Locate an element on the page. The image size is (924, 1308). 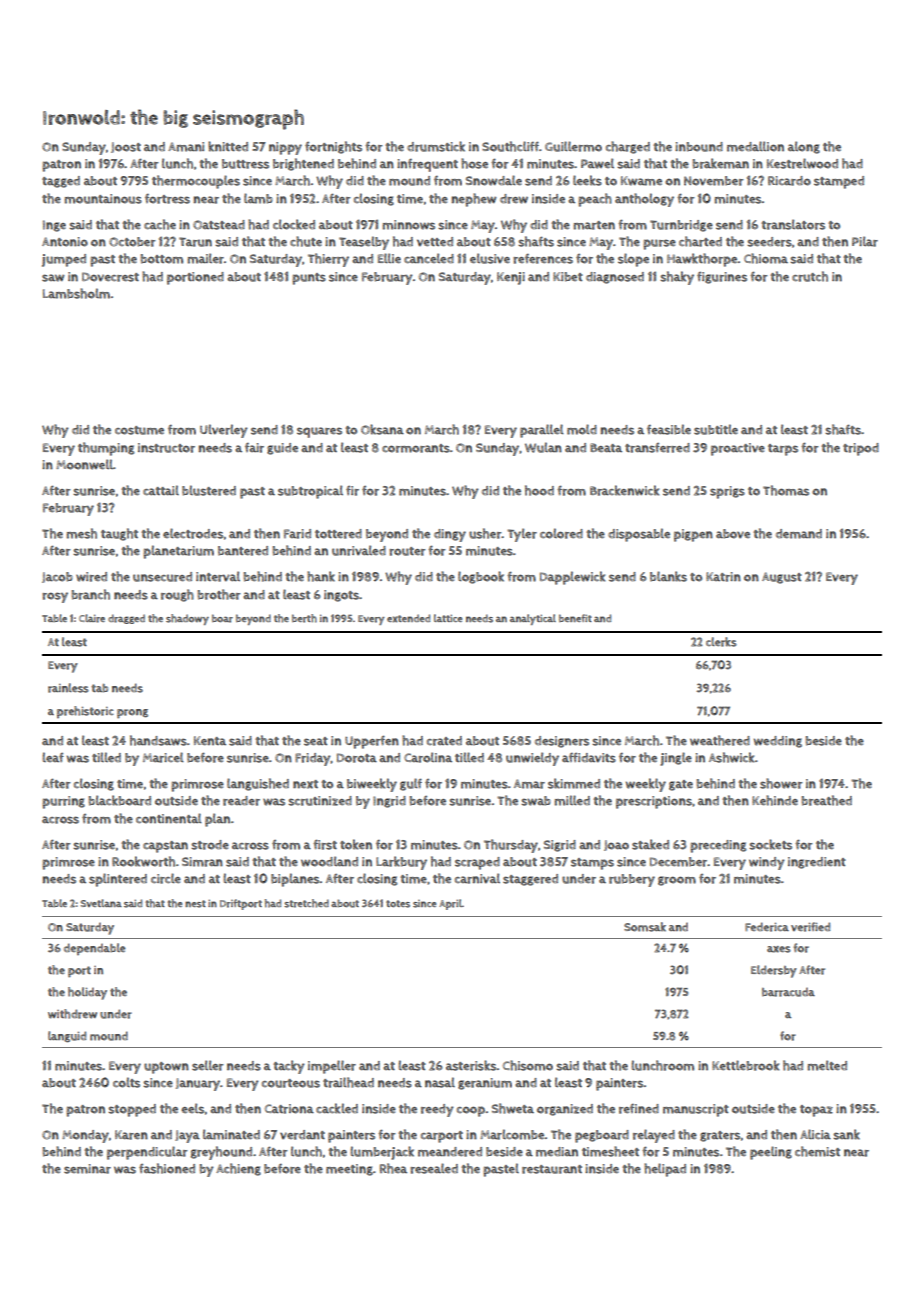
carnival is located at coordinates (477, 878).
